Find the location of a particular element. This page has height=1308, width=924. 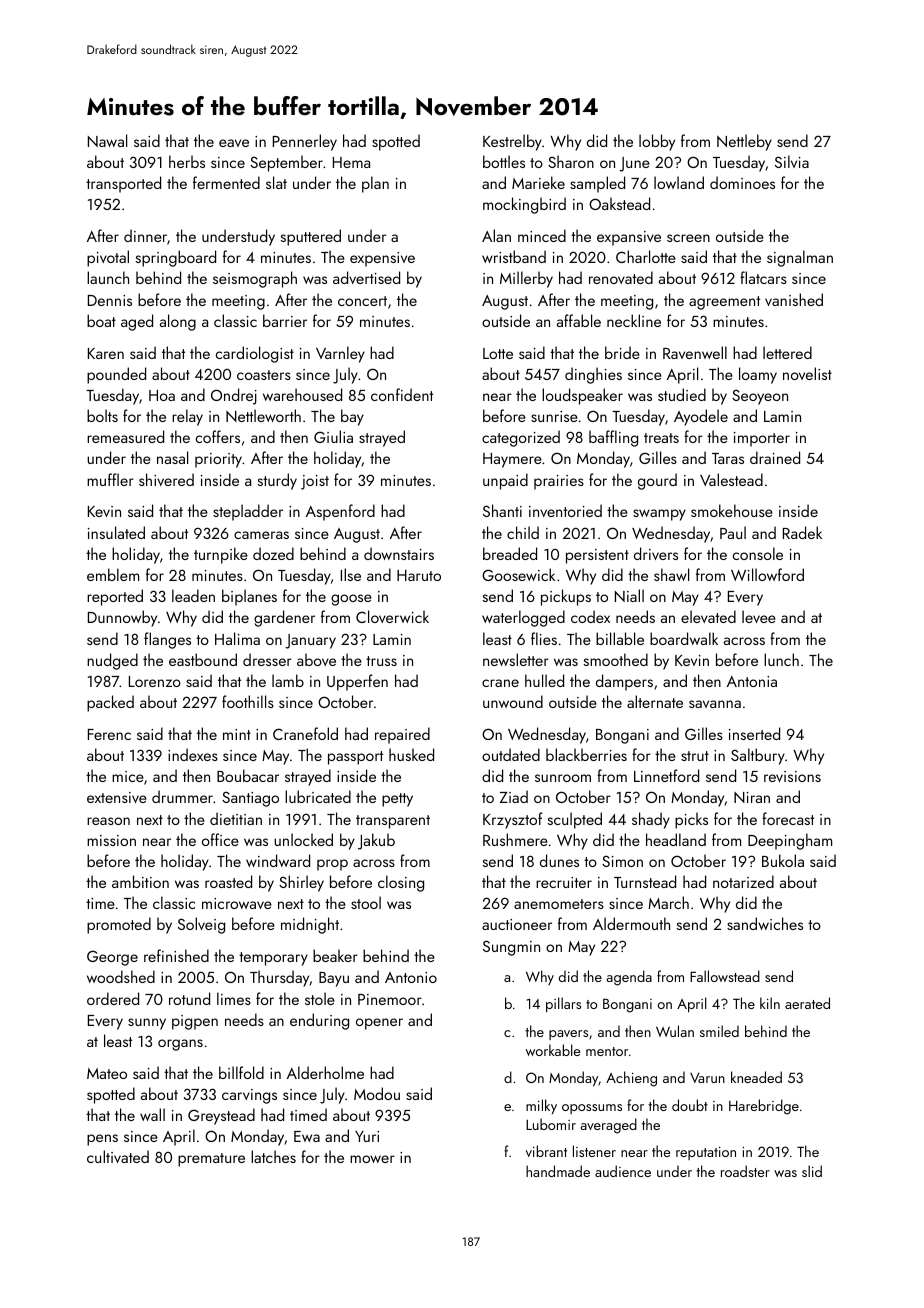

inventoried is located at coordinates (565, 510).
